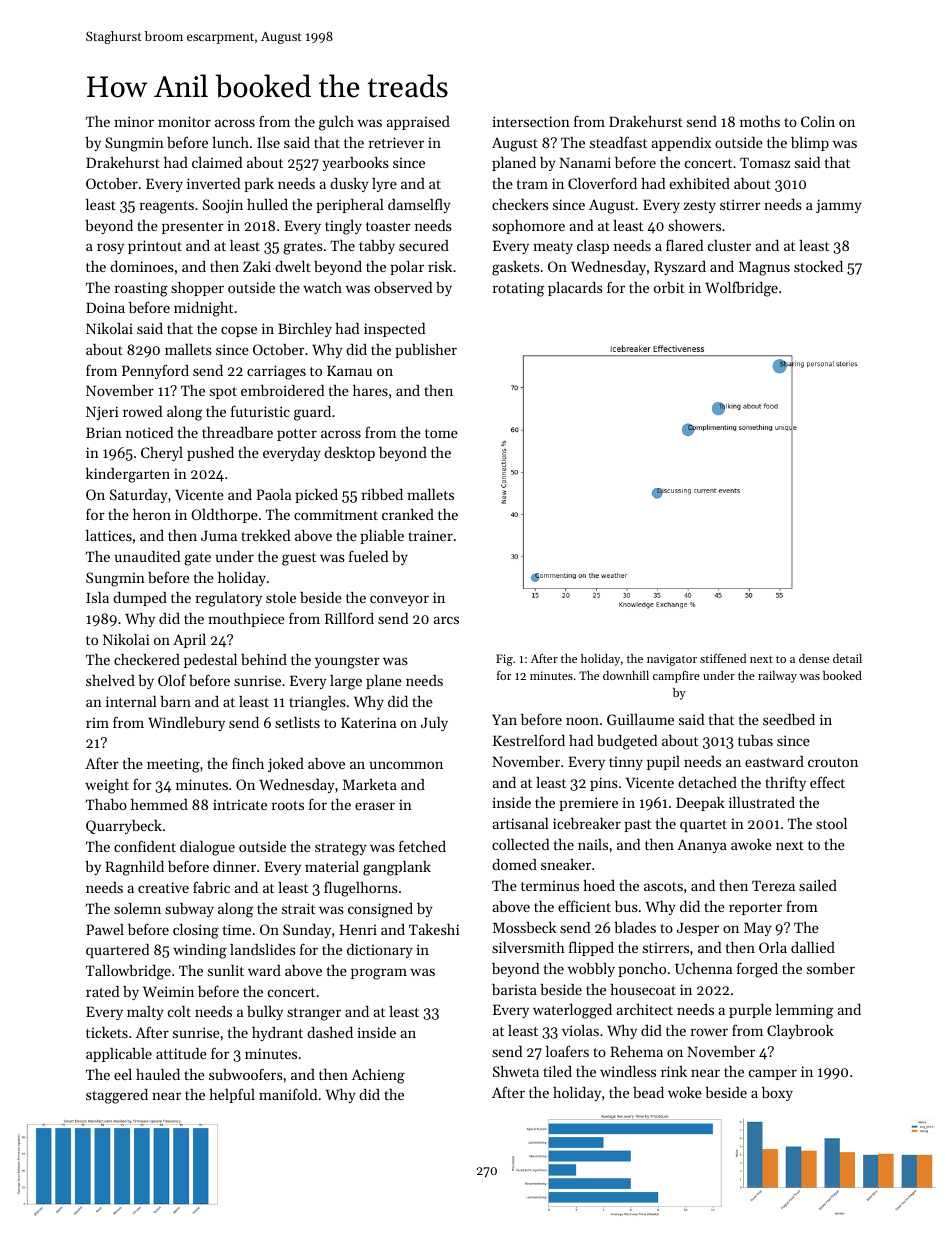  What do you see at coordinates (777, 1094) in the screenshot?
I see `boxy` at bounding box center [777, 1094].
